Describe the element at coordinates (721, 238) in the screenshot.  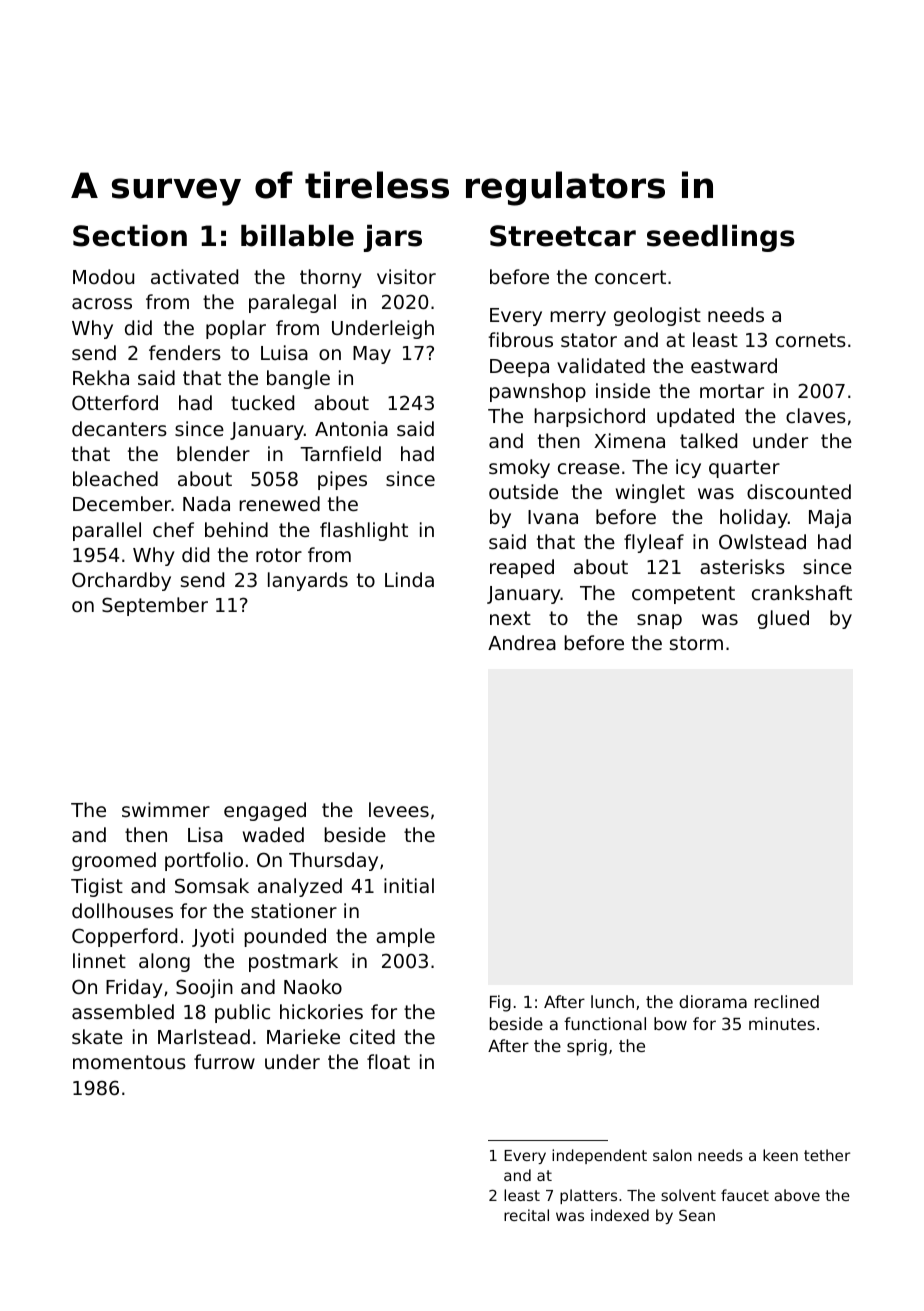
I see `seedlings` at that location.
